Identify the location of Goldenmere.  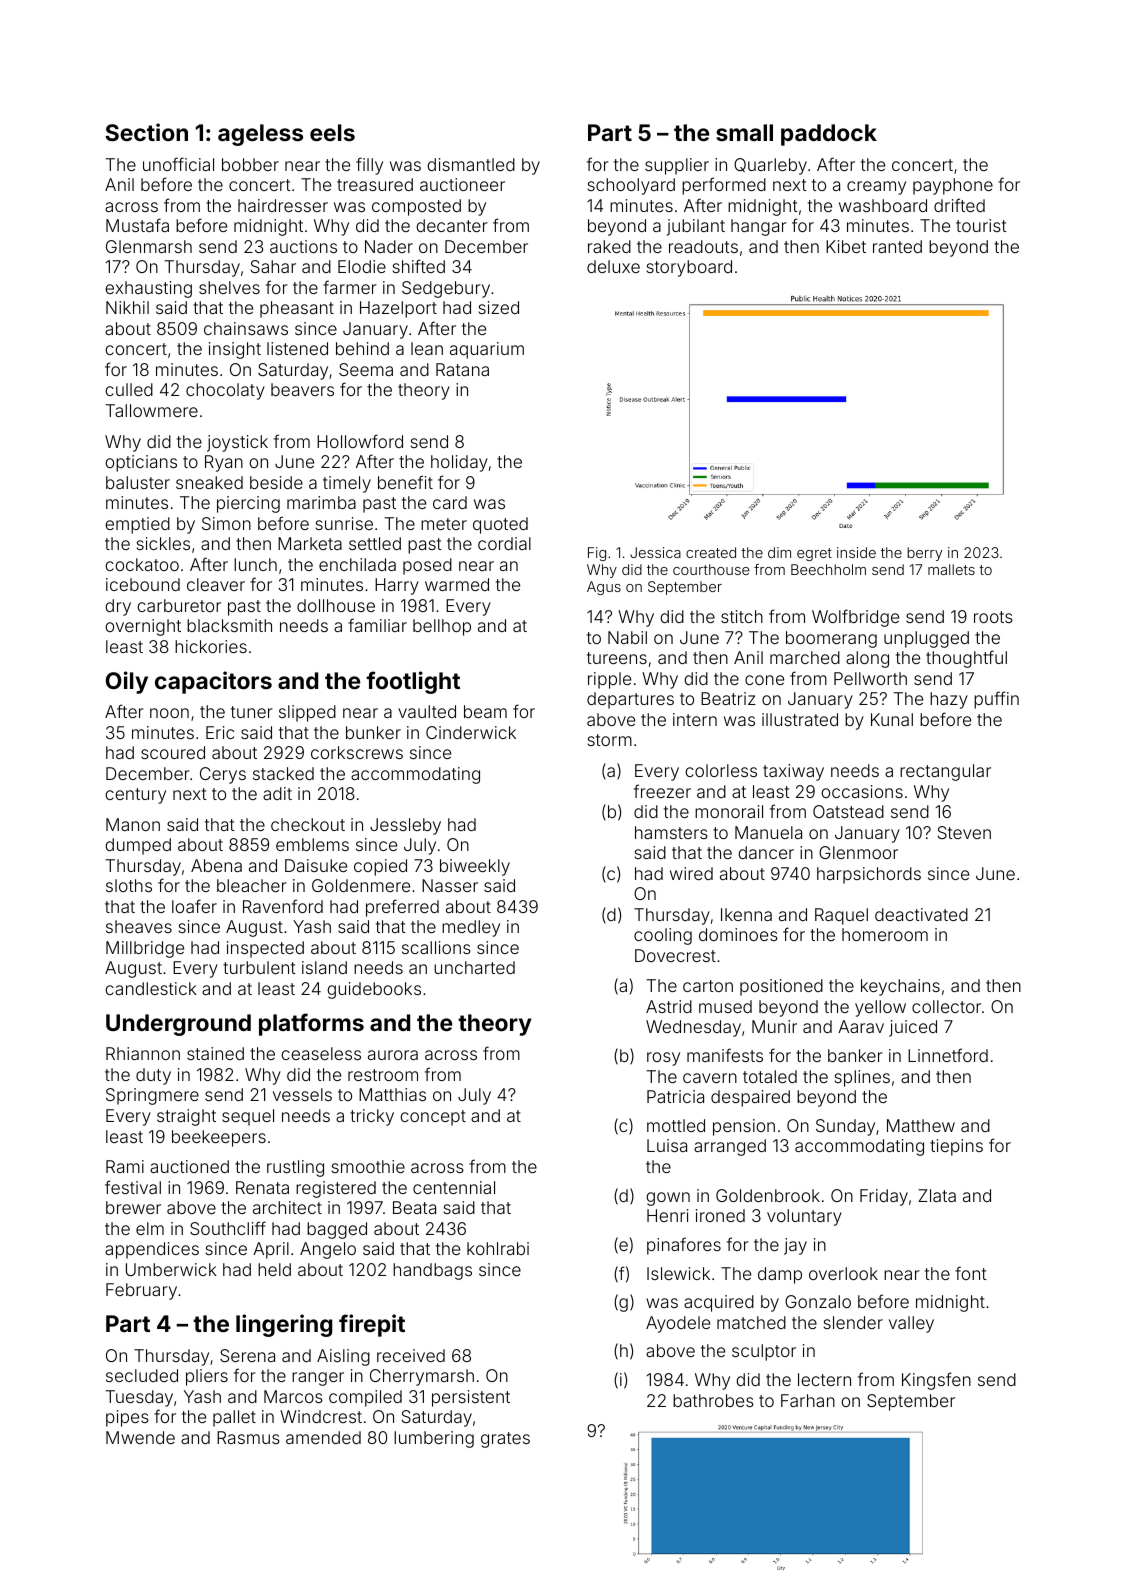
(361, 885).
